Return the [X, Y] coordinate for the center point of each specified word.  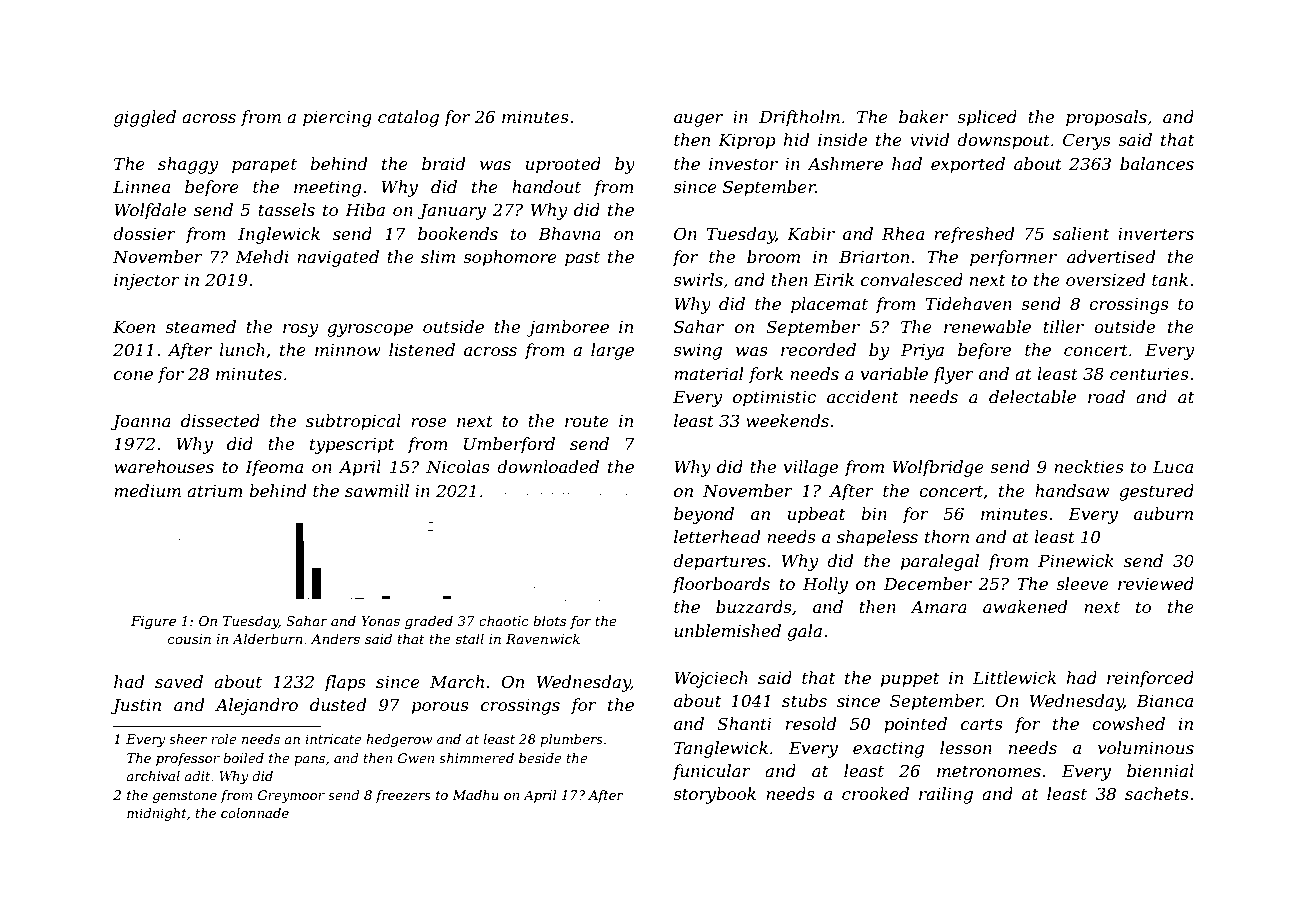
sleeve [1082, 583]
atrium [215, 491]
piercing [337, 119]
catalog [408, 118]
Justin [135, 707]
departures [719, 562]
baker [923, 116]
